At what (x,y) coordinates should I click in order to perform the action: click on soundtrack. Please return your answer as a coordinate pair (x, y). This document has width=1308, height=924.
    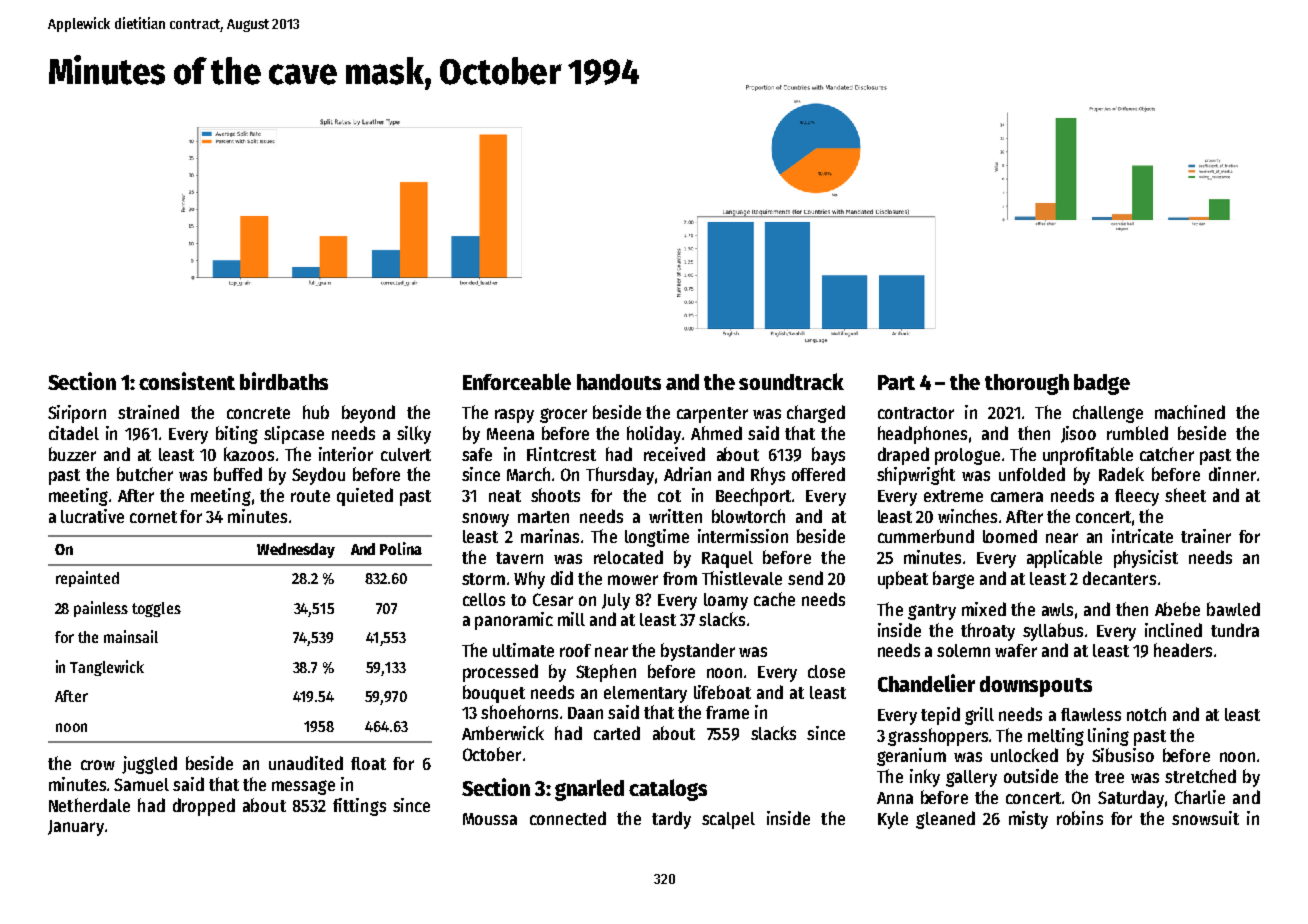
    Looking at the image, I should click on (791, 381).
